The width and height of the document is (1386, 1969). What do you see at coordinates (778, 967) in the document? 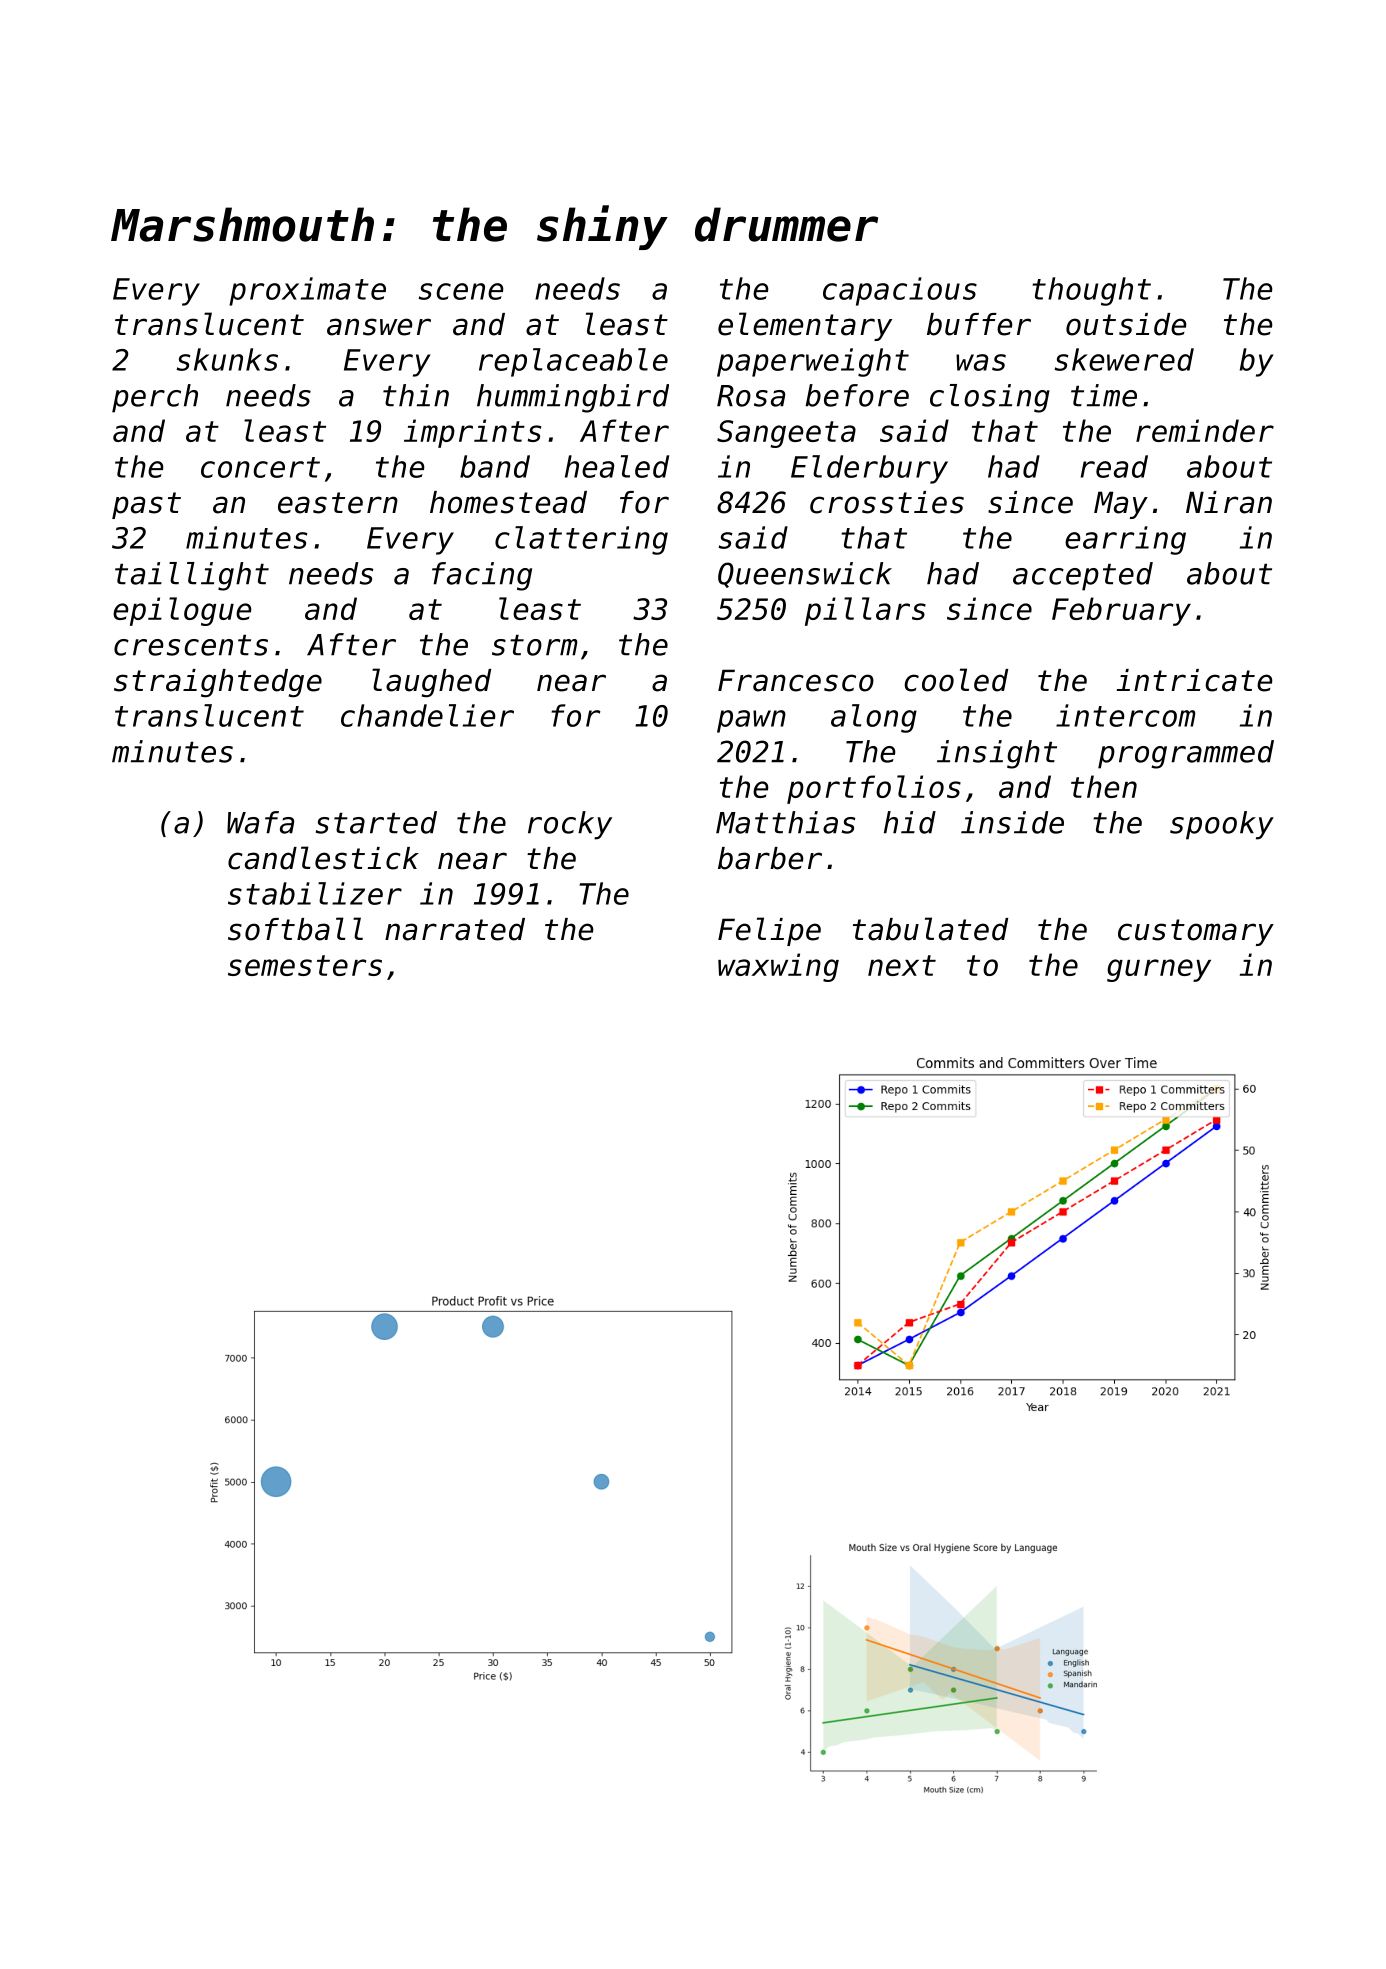
I see `waxwing` at bounding box center [778, 967].
